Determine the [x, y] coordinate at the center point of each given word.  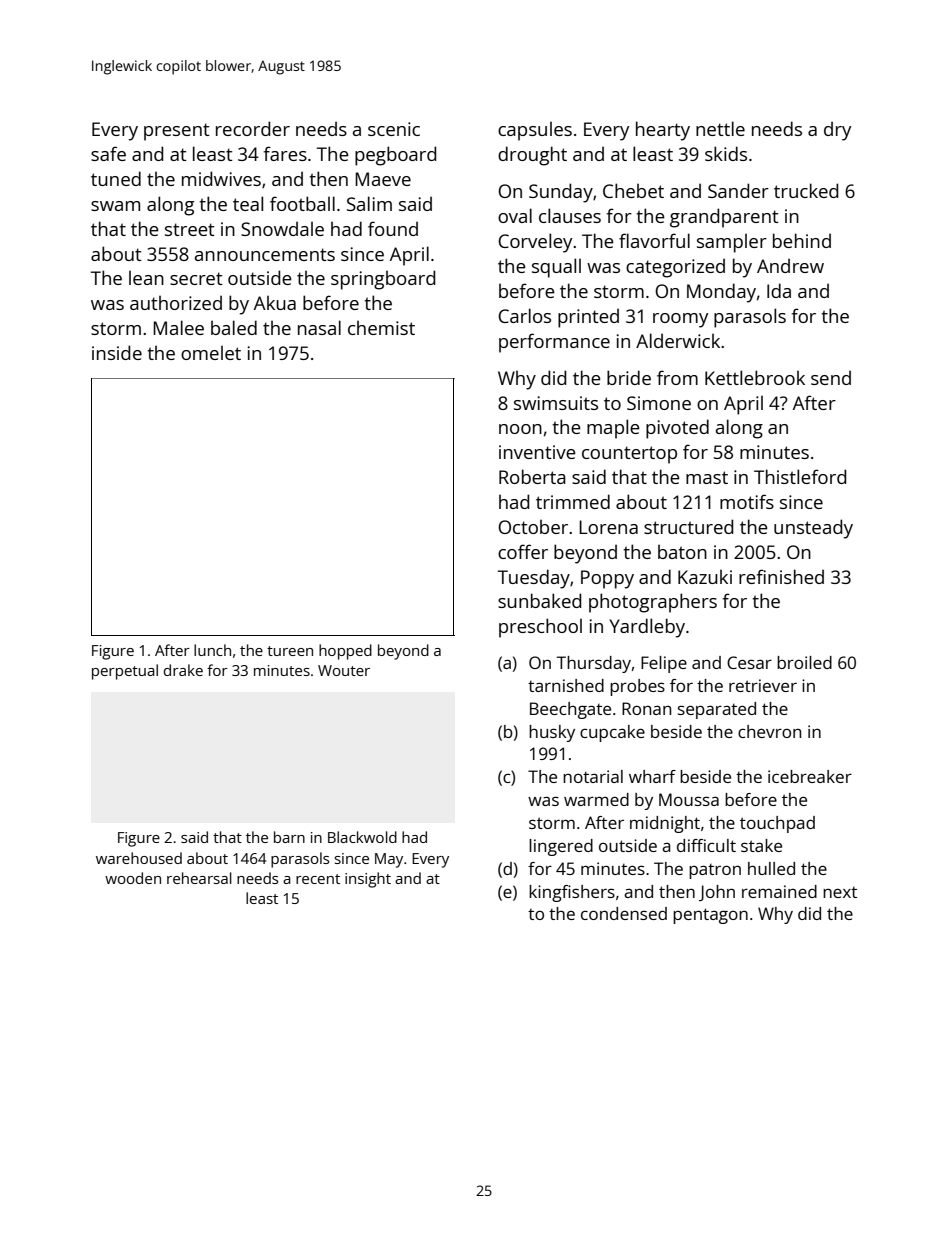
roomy [680, 320]
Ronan [646, 708]
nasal [319, 327]
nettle [720, 128]
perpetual [125, 672]
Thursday [594, 664]
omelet [211, 353]
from [677, 377]
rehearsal [199, 878]
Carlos [524, 315]
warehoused [139, 858]
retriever [763, 685]
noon [520, 429]
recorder [253, 128]
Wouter [344, 670]
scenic [394, 129]
